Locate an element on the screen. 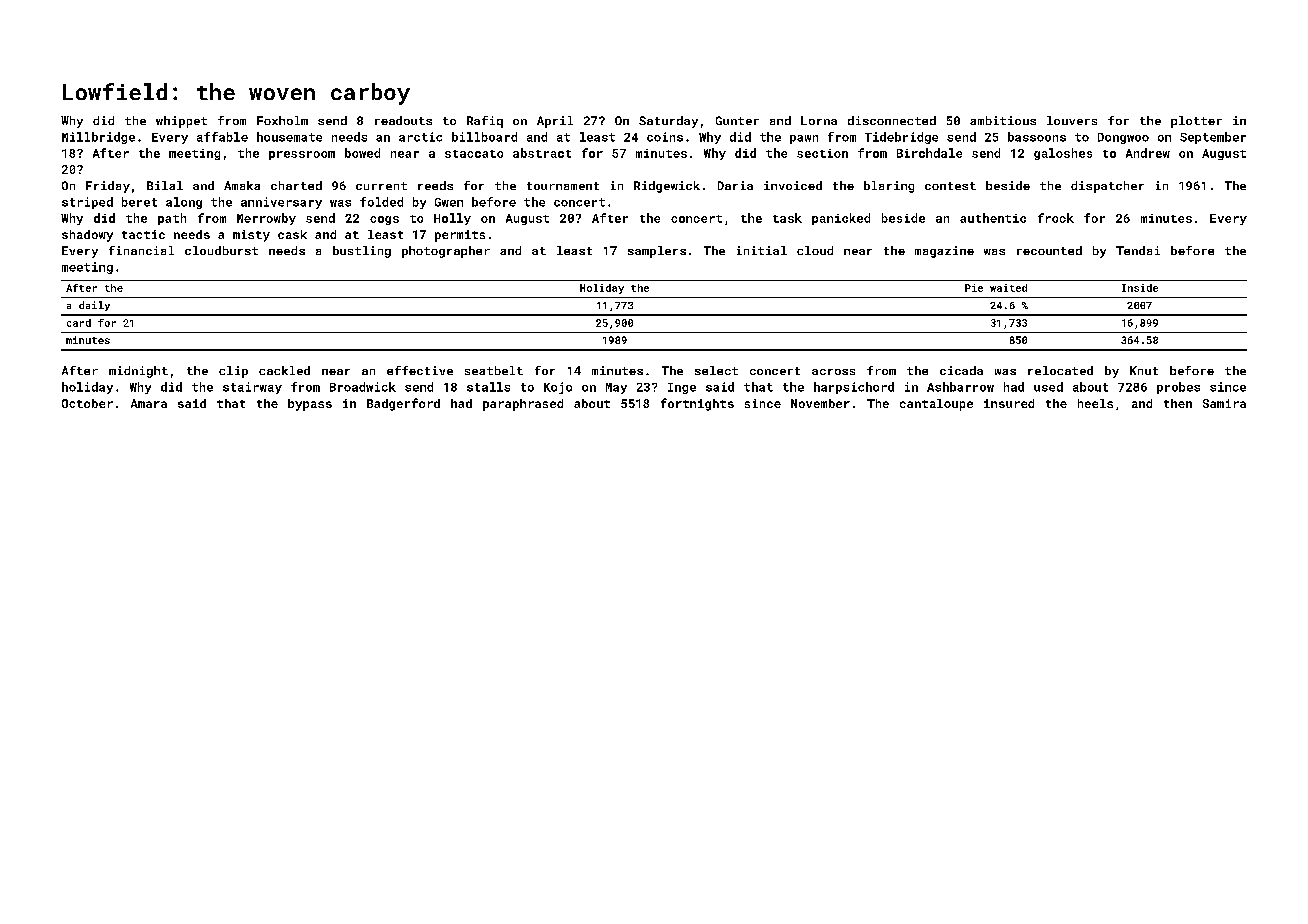 The image size is (1308, 924). Inside is located at coordinates (1140, 288).
